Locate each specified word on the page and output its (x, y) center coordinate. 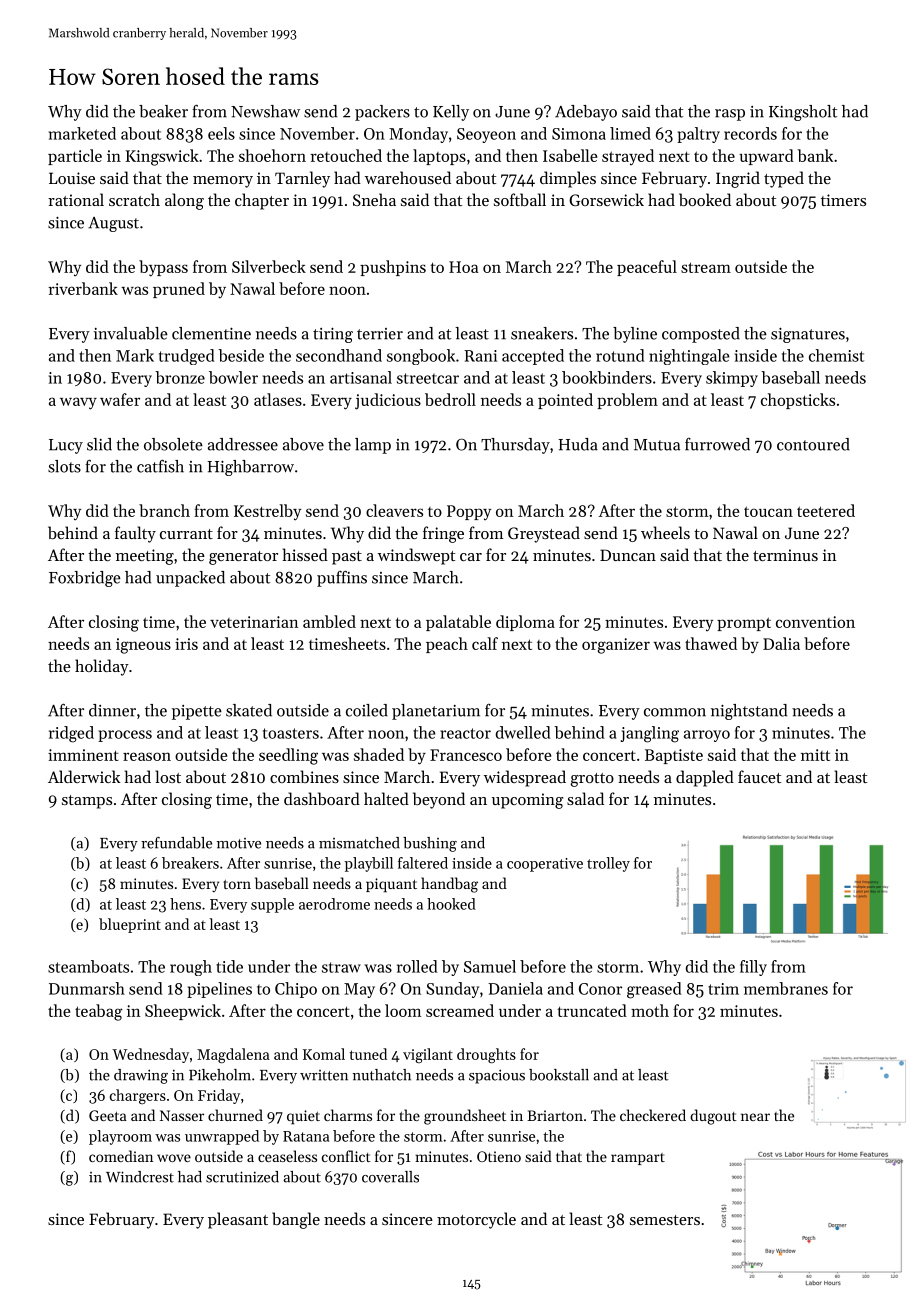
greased (654, 990)
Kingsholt (803, 113)
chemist (836, 355)
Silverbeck (269, 266)
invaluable (131, 333)
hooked (451, 904)
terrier (380, 334)
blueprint (130, 925)
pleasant (238, 1220)
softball (520, 199)
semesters (665, 1220)
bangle (296, 1220)
